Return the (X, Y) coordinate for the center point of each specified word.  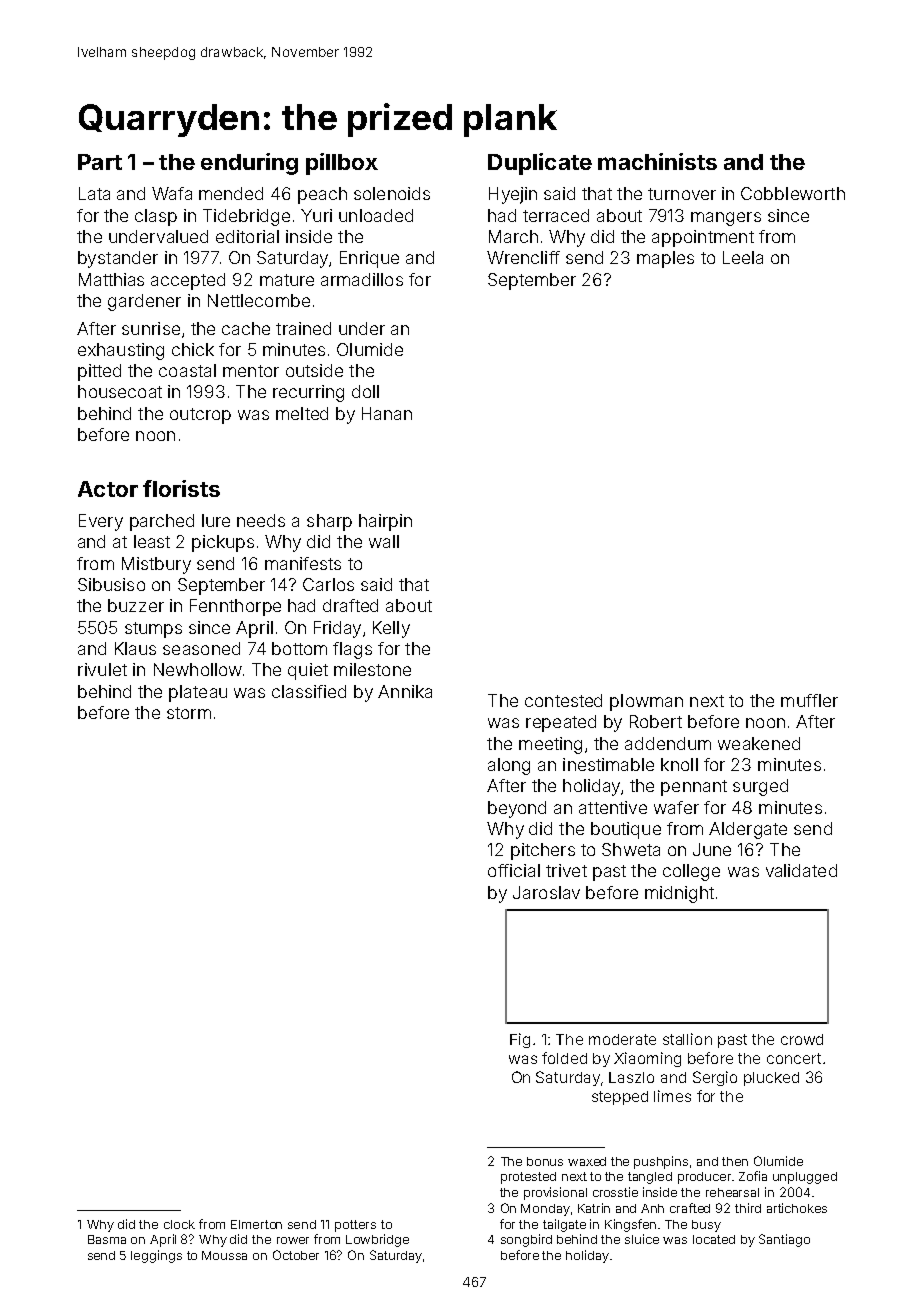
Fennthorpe (235, 607)
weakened (759, 743)
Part (100, 162)
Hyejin (513, 195)
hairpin (385, 522)
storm (189, 713)
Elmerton (256, 1224)
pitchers (543, 851)
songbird (526, 1240)
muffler (809, 700)
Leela (743, 257)
